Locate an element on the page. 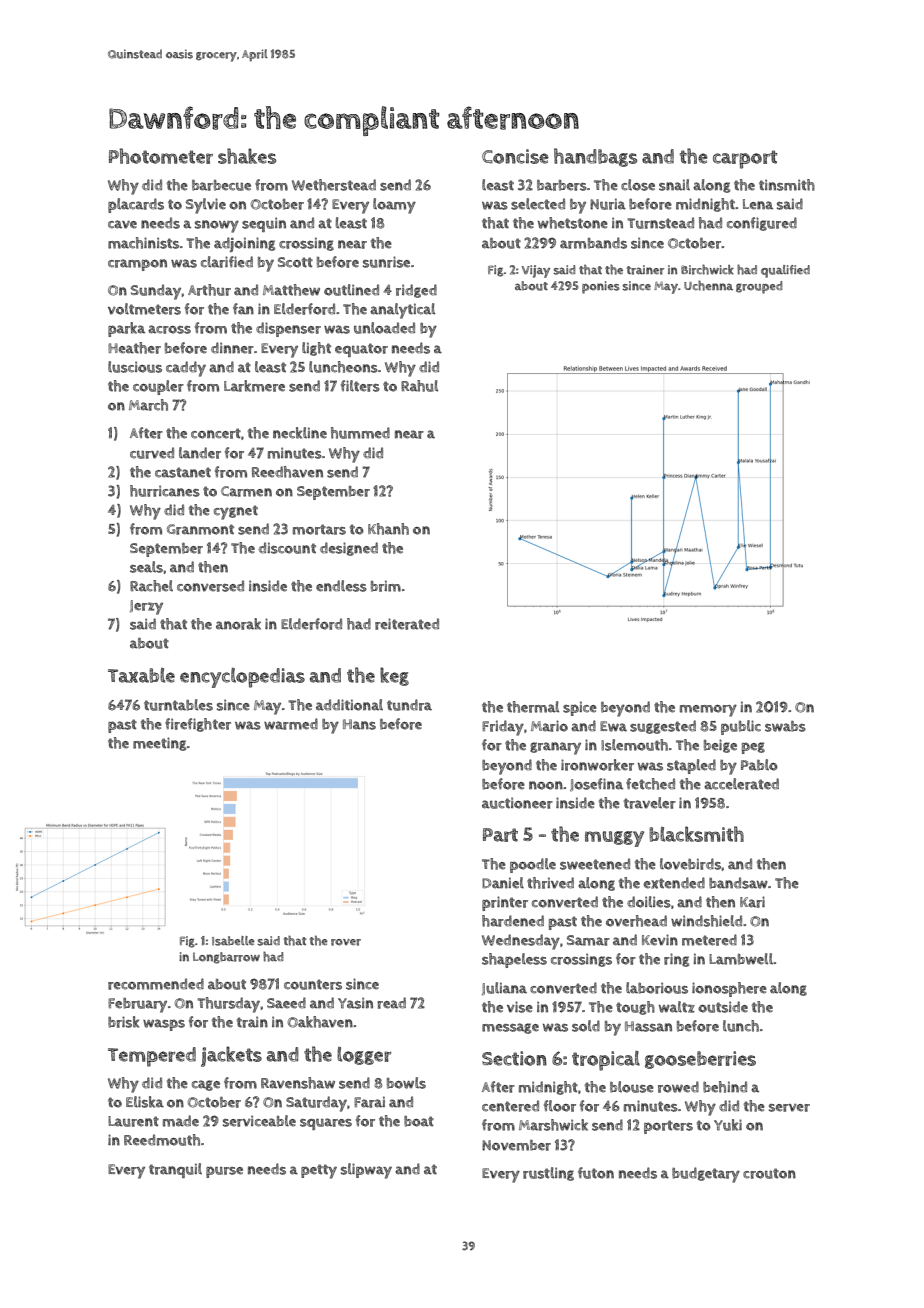 The width and height of the document is (924, 1308). hardened is located at coordinates (513, 921).
